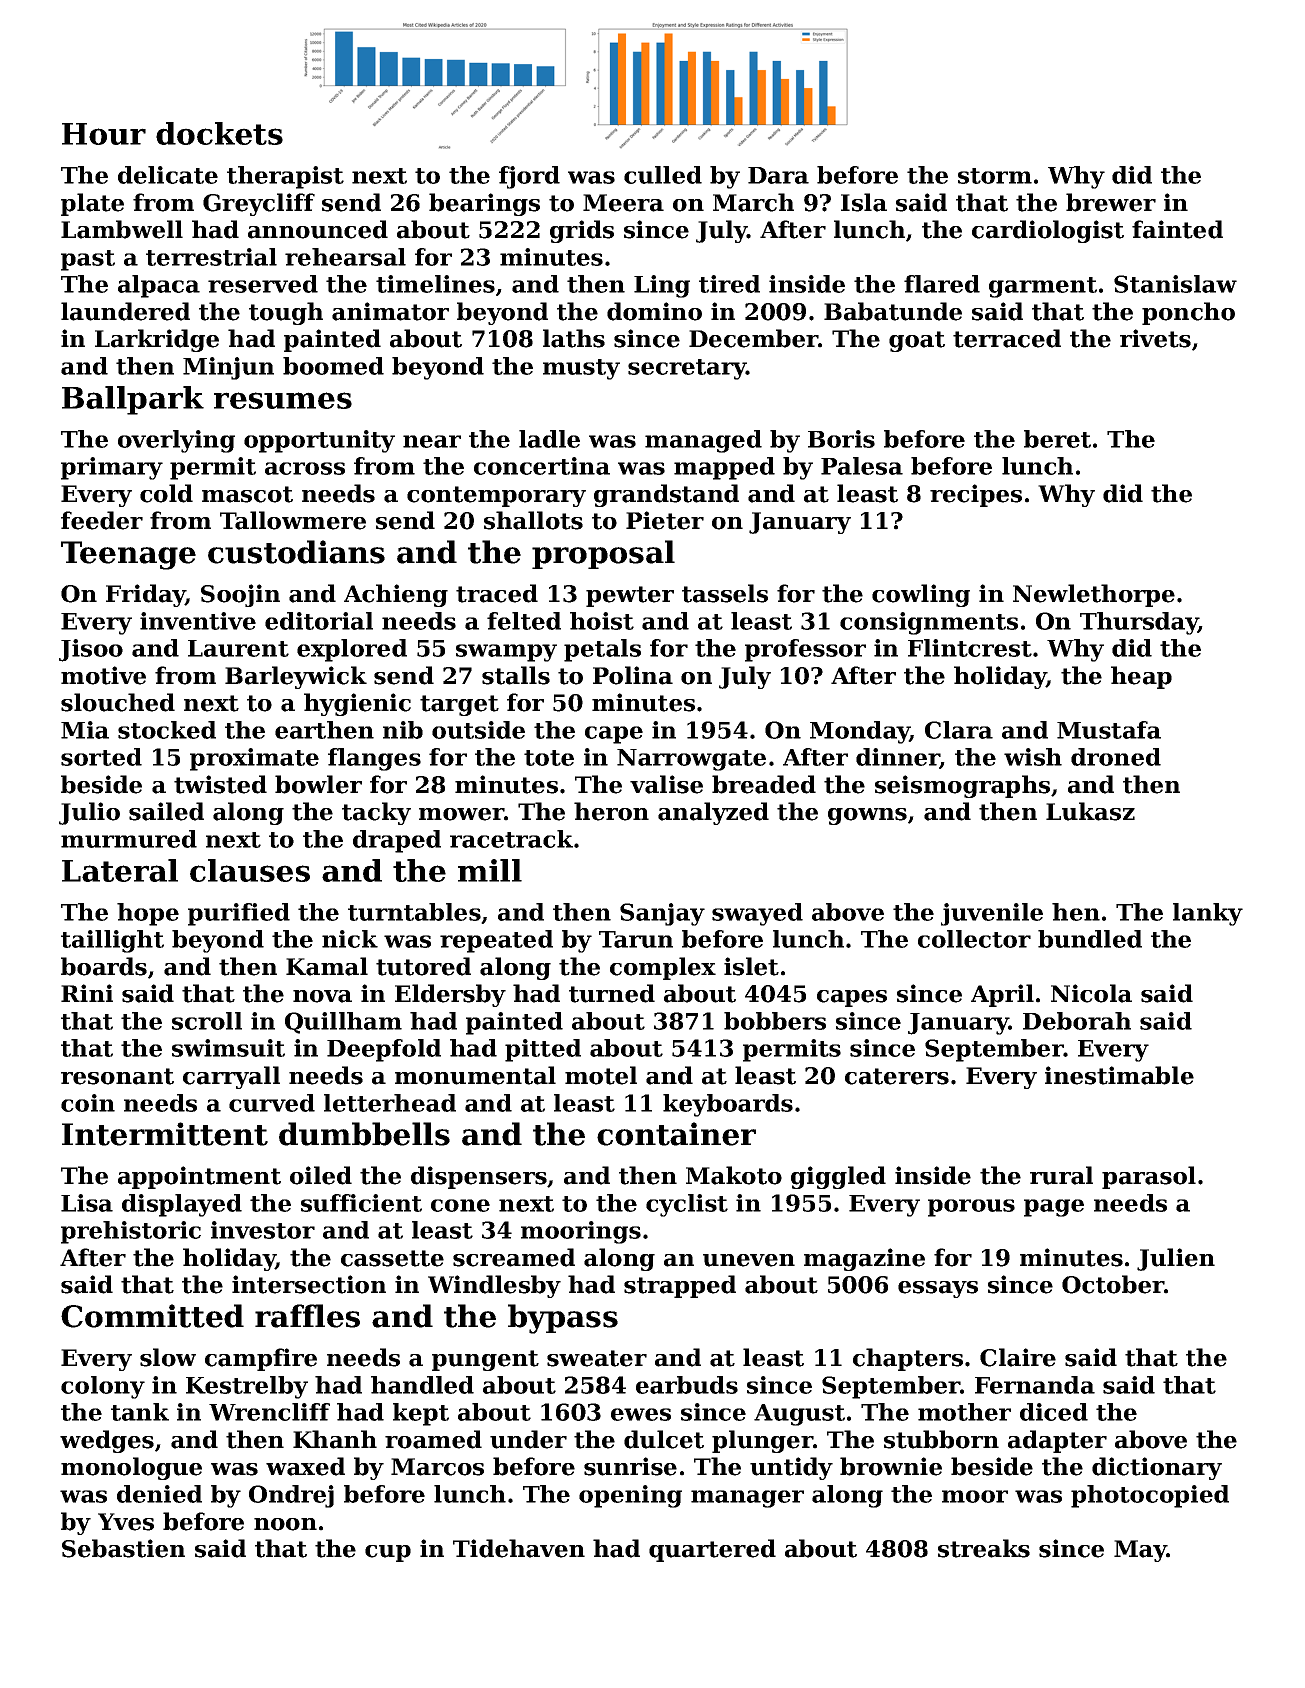 This document has height=1688, width=1305. What do you see at coordinates (778, 175) in the document?
I see `Dara` at bounding box center [778, 175].
